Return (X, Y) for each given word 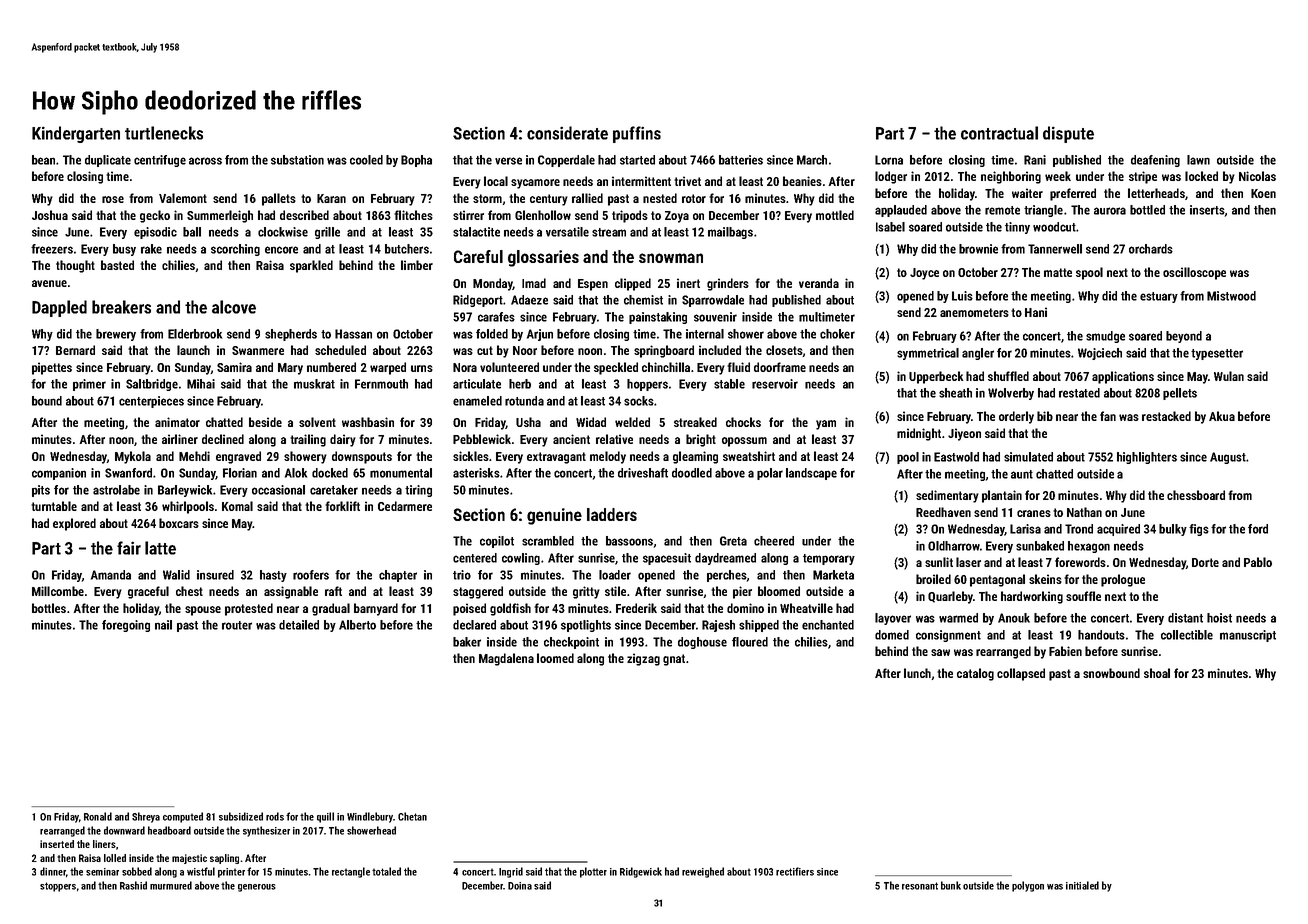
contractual (999, 133)
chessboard (1196, 495)
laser (968, 562)
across (205, 161)
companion (59, 474)
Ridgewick (641, 872)
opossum (744, 442)
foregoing (126, 626)
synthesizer (266, 831)
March (812, 160)
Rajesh (718, 626)
